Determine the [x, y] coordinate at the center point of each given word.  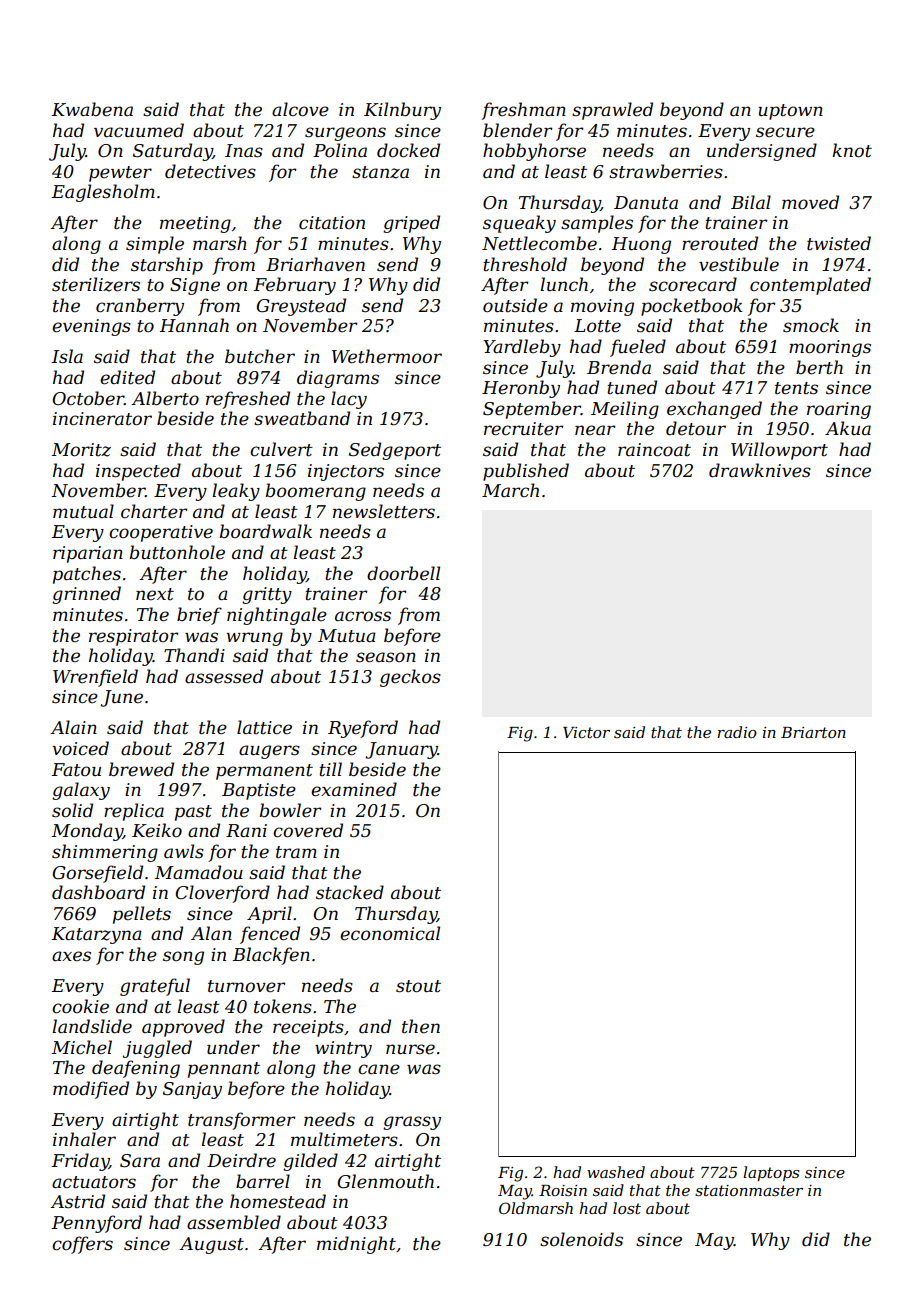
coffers [82, 1245]
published [526, 472]
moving [602, 307]
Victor [586, 732]
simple [155, 245]
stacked [350, 892]
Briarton [813, 732]
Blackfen [271, 956]
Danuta [646, 203]
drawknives [760, 470]
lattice [264, 727]
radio [737, 732]
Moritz [81, 450]
